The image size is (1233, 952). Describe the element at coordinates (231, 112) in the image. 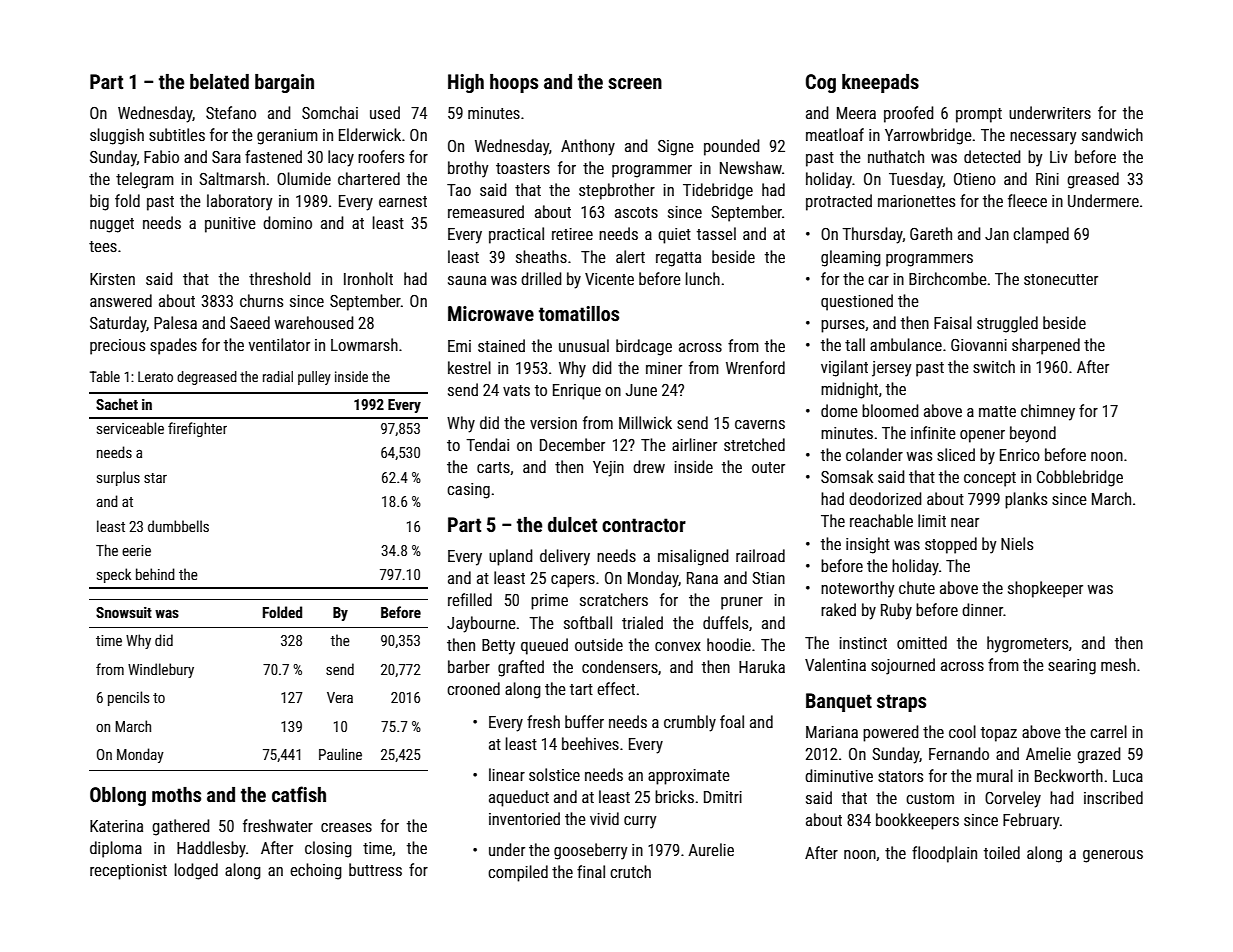

I see `Stefano` at that location.
